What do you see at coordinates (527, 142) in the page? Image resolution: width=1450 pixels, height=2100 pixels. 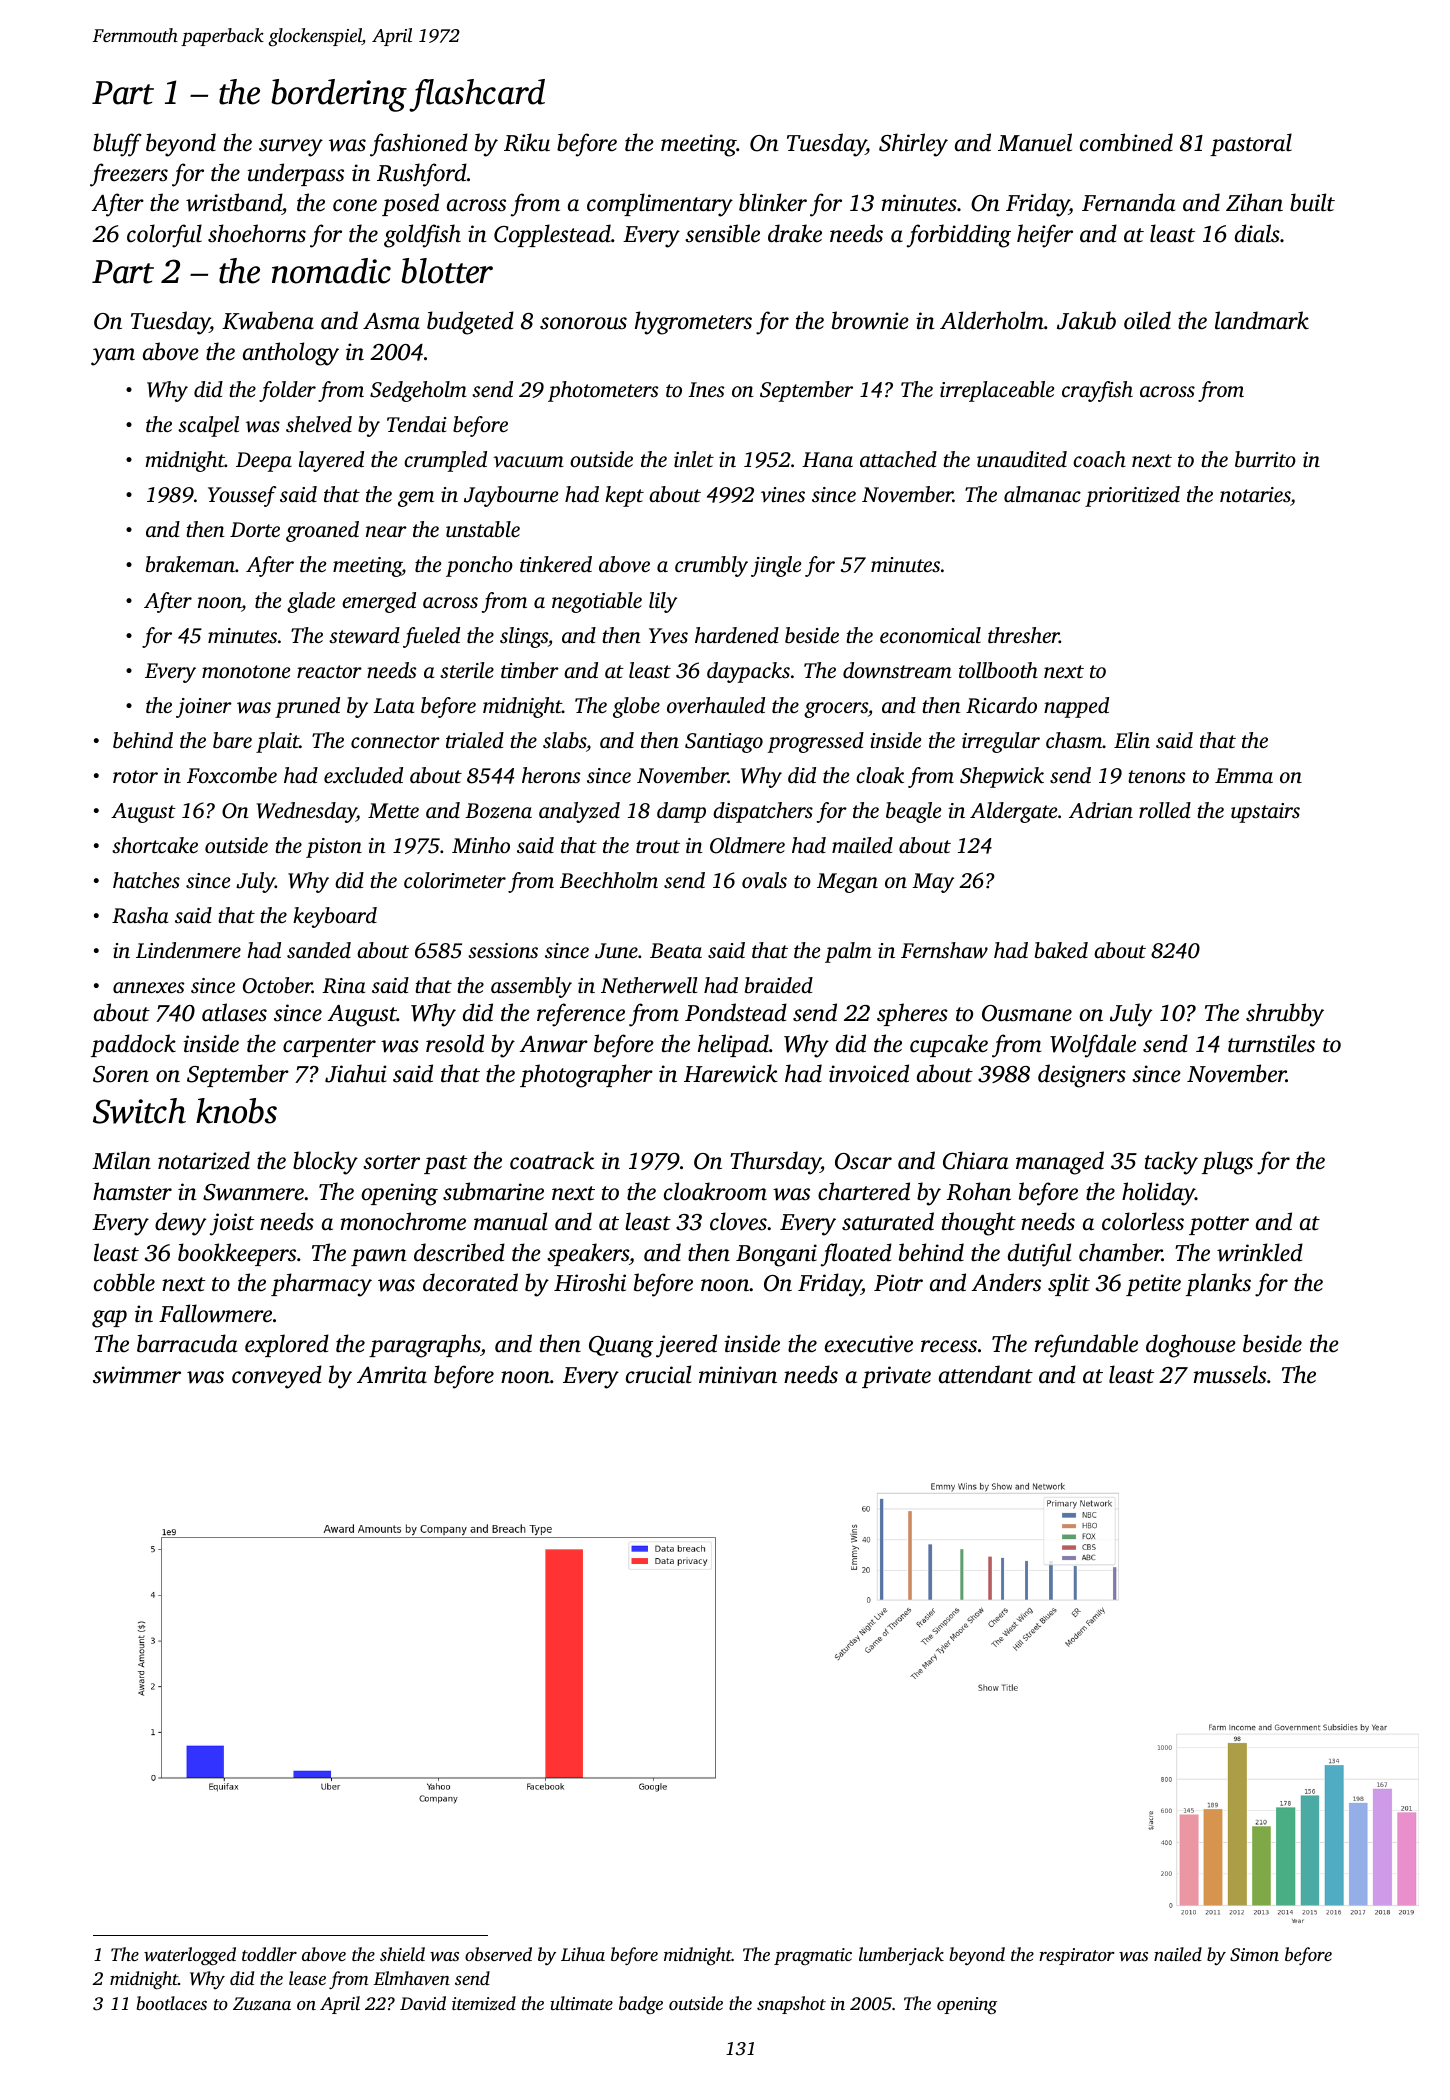 I see `Riku` at bounding box center [527, 142].
